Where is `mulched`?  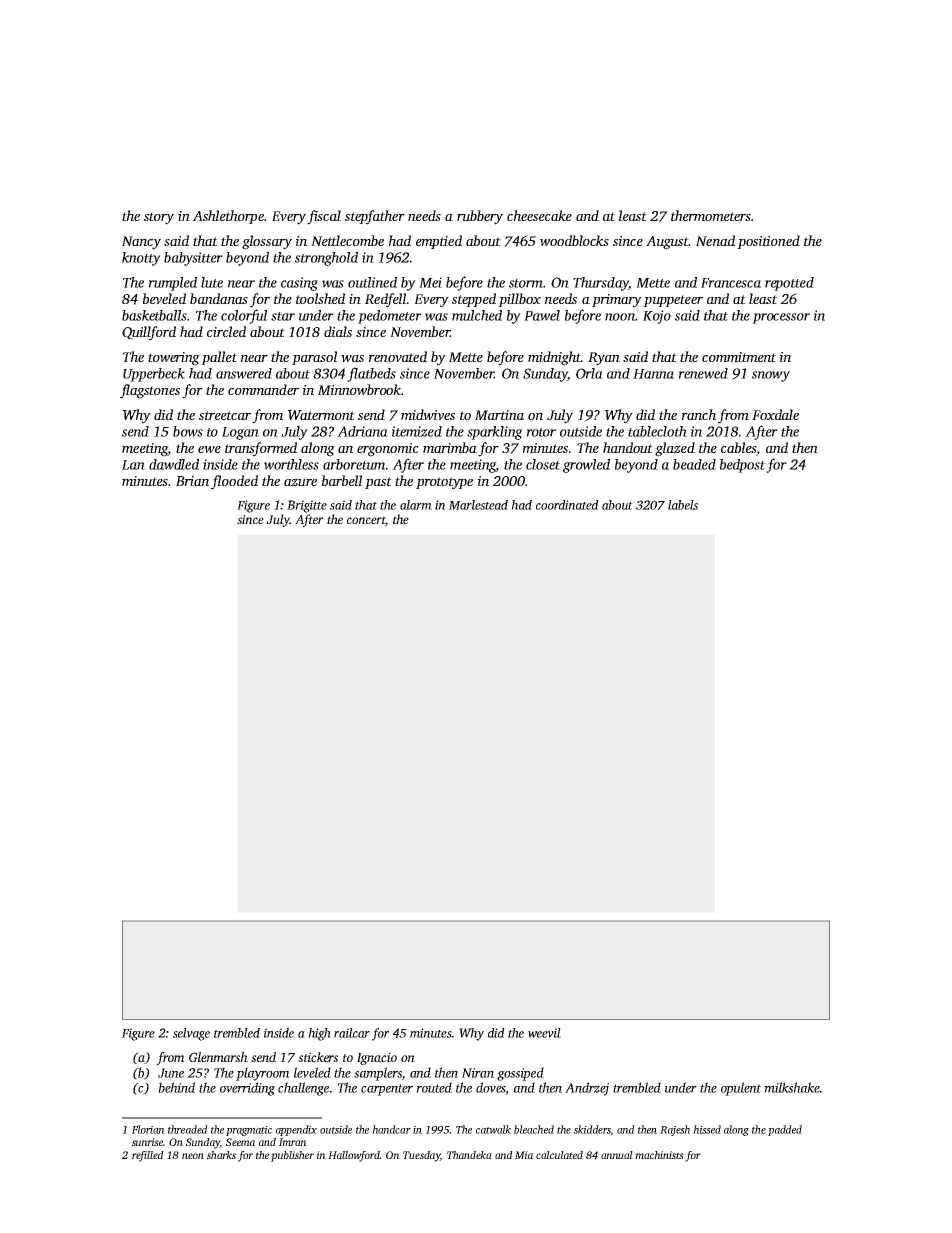
mulched is located at coordinates (477, 315).
